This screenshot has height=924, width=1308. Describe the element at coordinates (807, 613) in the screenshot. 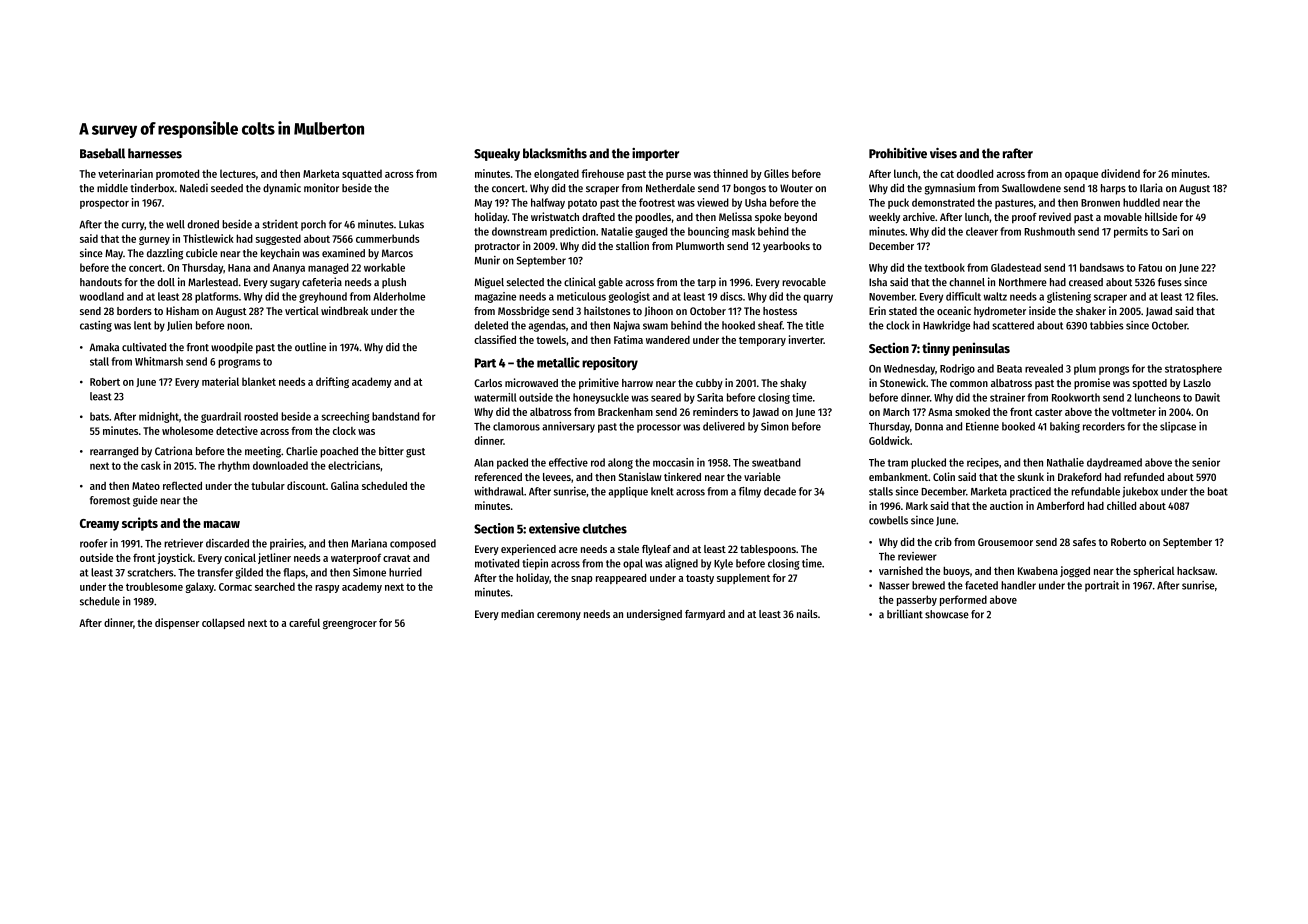

I see `nails` at that location.
